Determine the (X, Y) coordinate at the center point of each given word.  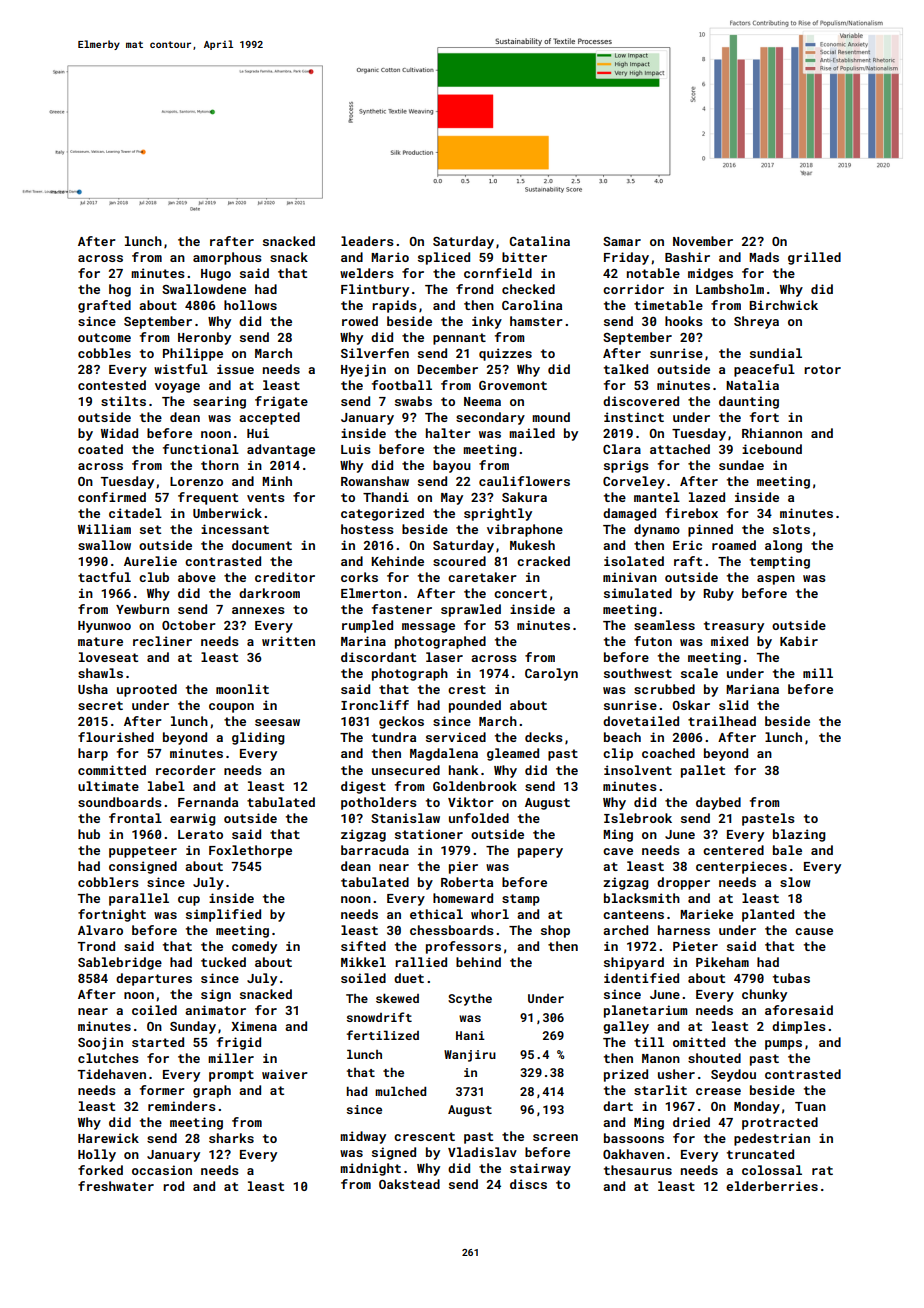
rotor (822, 369)
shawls (100, 673)
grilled (814, 258)
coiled (154, 1010)
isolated (634, 561)
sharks (231, 1138)
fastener (402, 609)
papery (540, 853)
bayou (452, 466)
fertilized (383, 1035)
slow (795, 882)
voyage (177, 388)
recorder (186, 770)
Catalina (539, 241)
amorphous (227, 258)
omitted (699, 1042)
